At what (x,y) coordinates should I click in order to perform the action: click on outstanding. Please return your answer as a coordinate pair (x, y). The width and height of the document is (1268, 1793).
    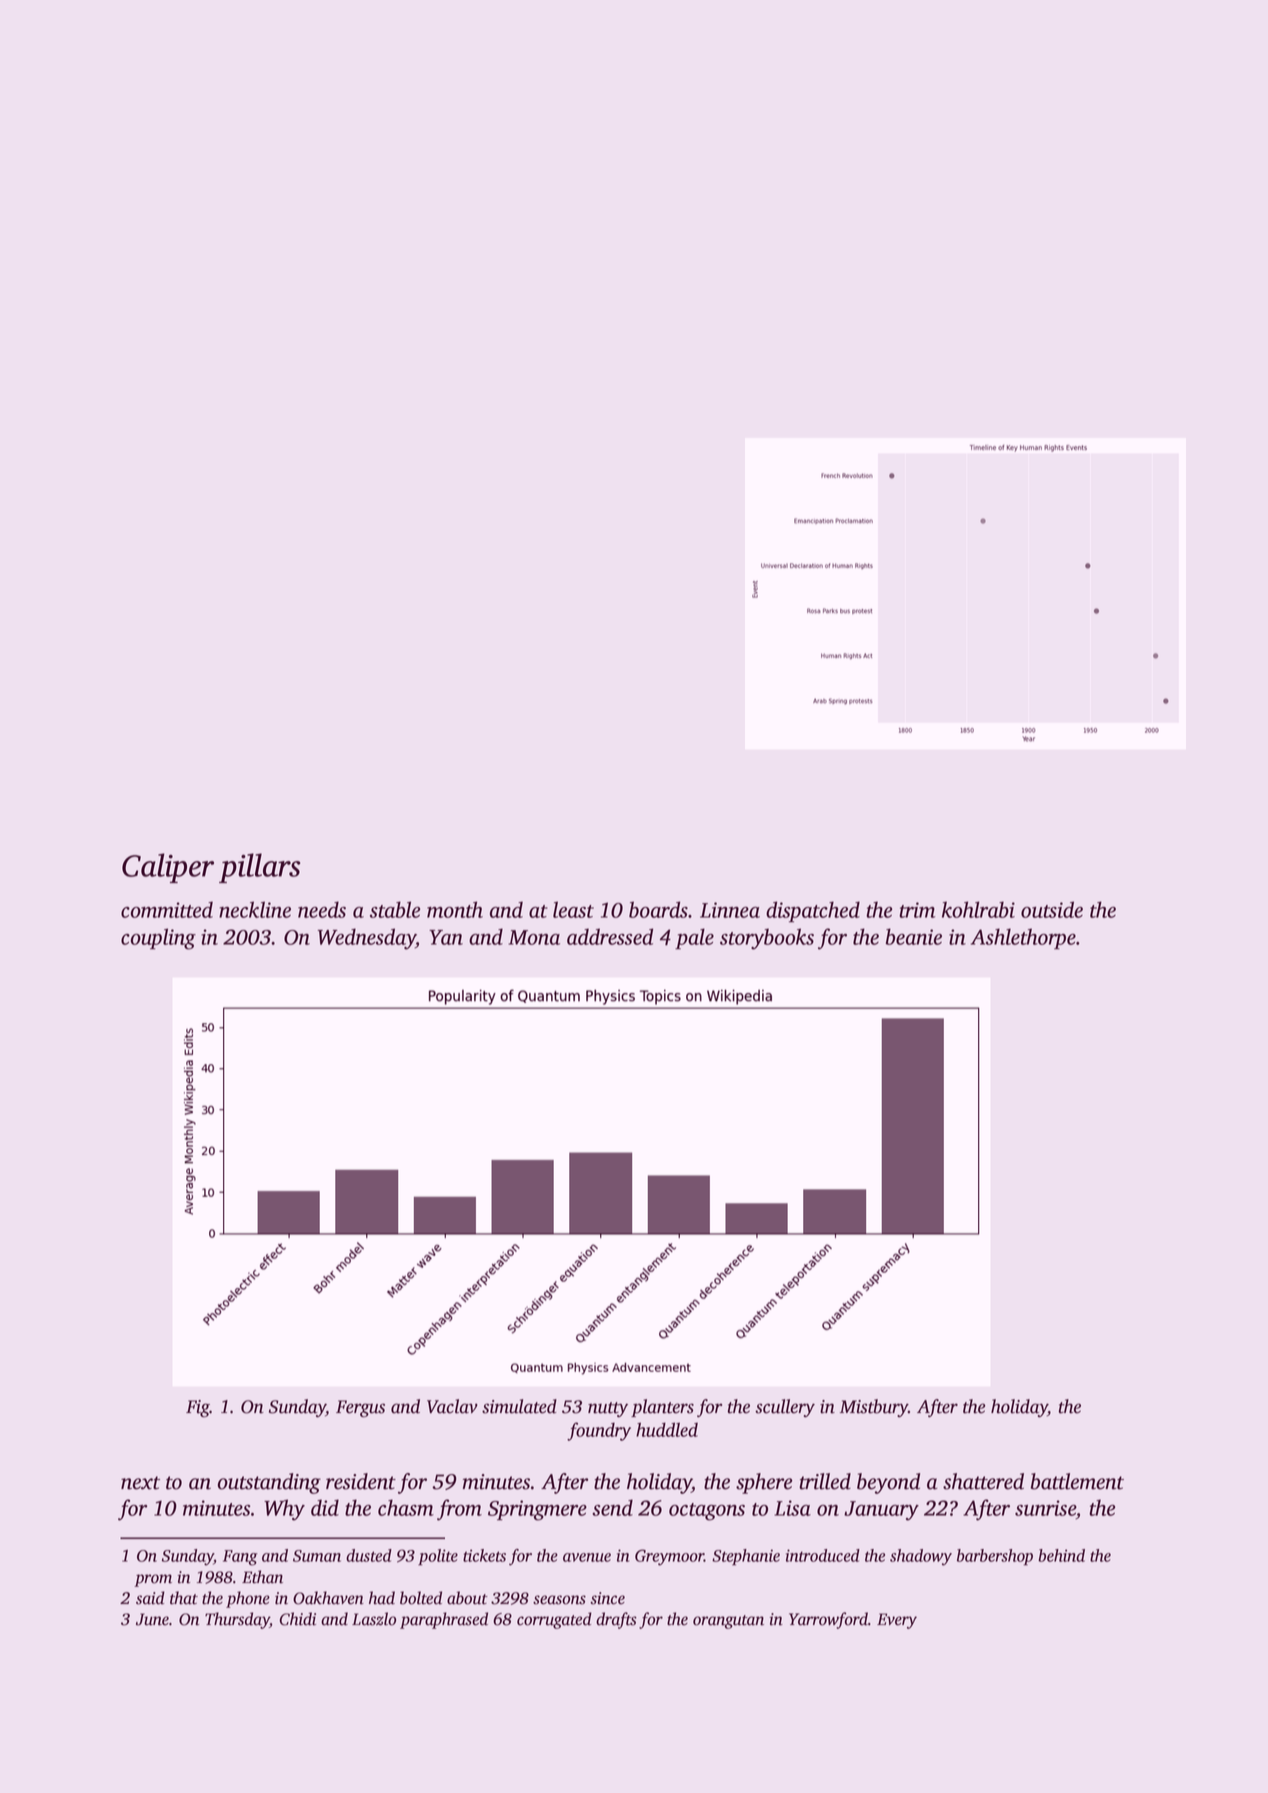
    Looking at the image, I should click on (269, 1483).
